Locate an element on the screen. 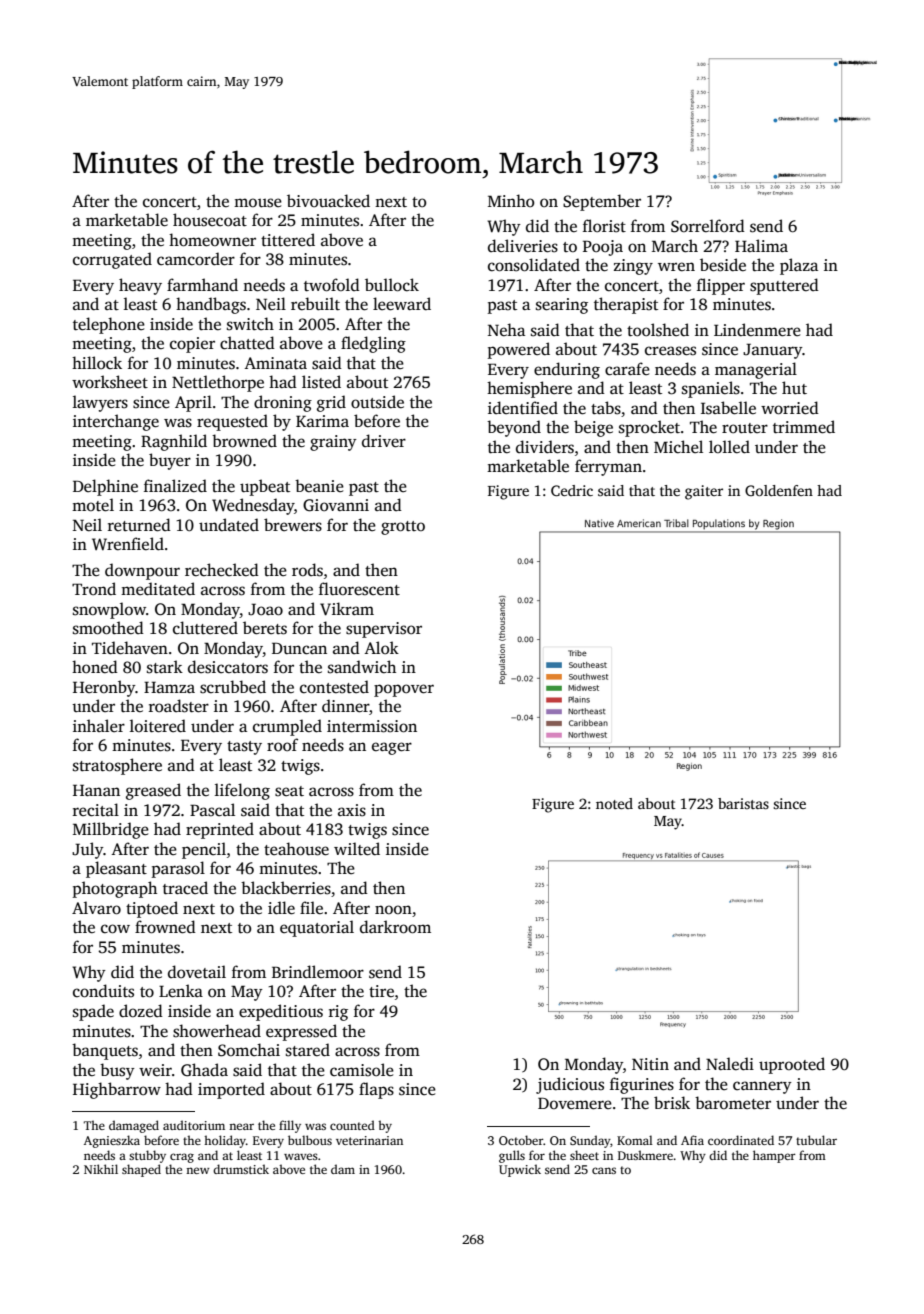 The image size is (924, 1314). baristas is located at coordinates (743, 803).
